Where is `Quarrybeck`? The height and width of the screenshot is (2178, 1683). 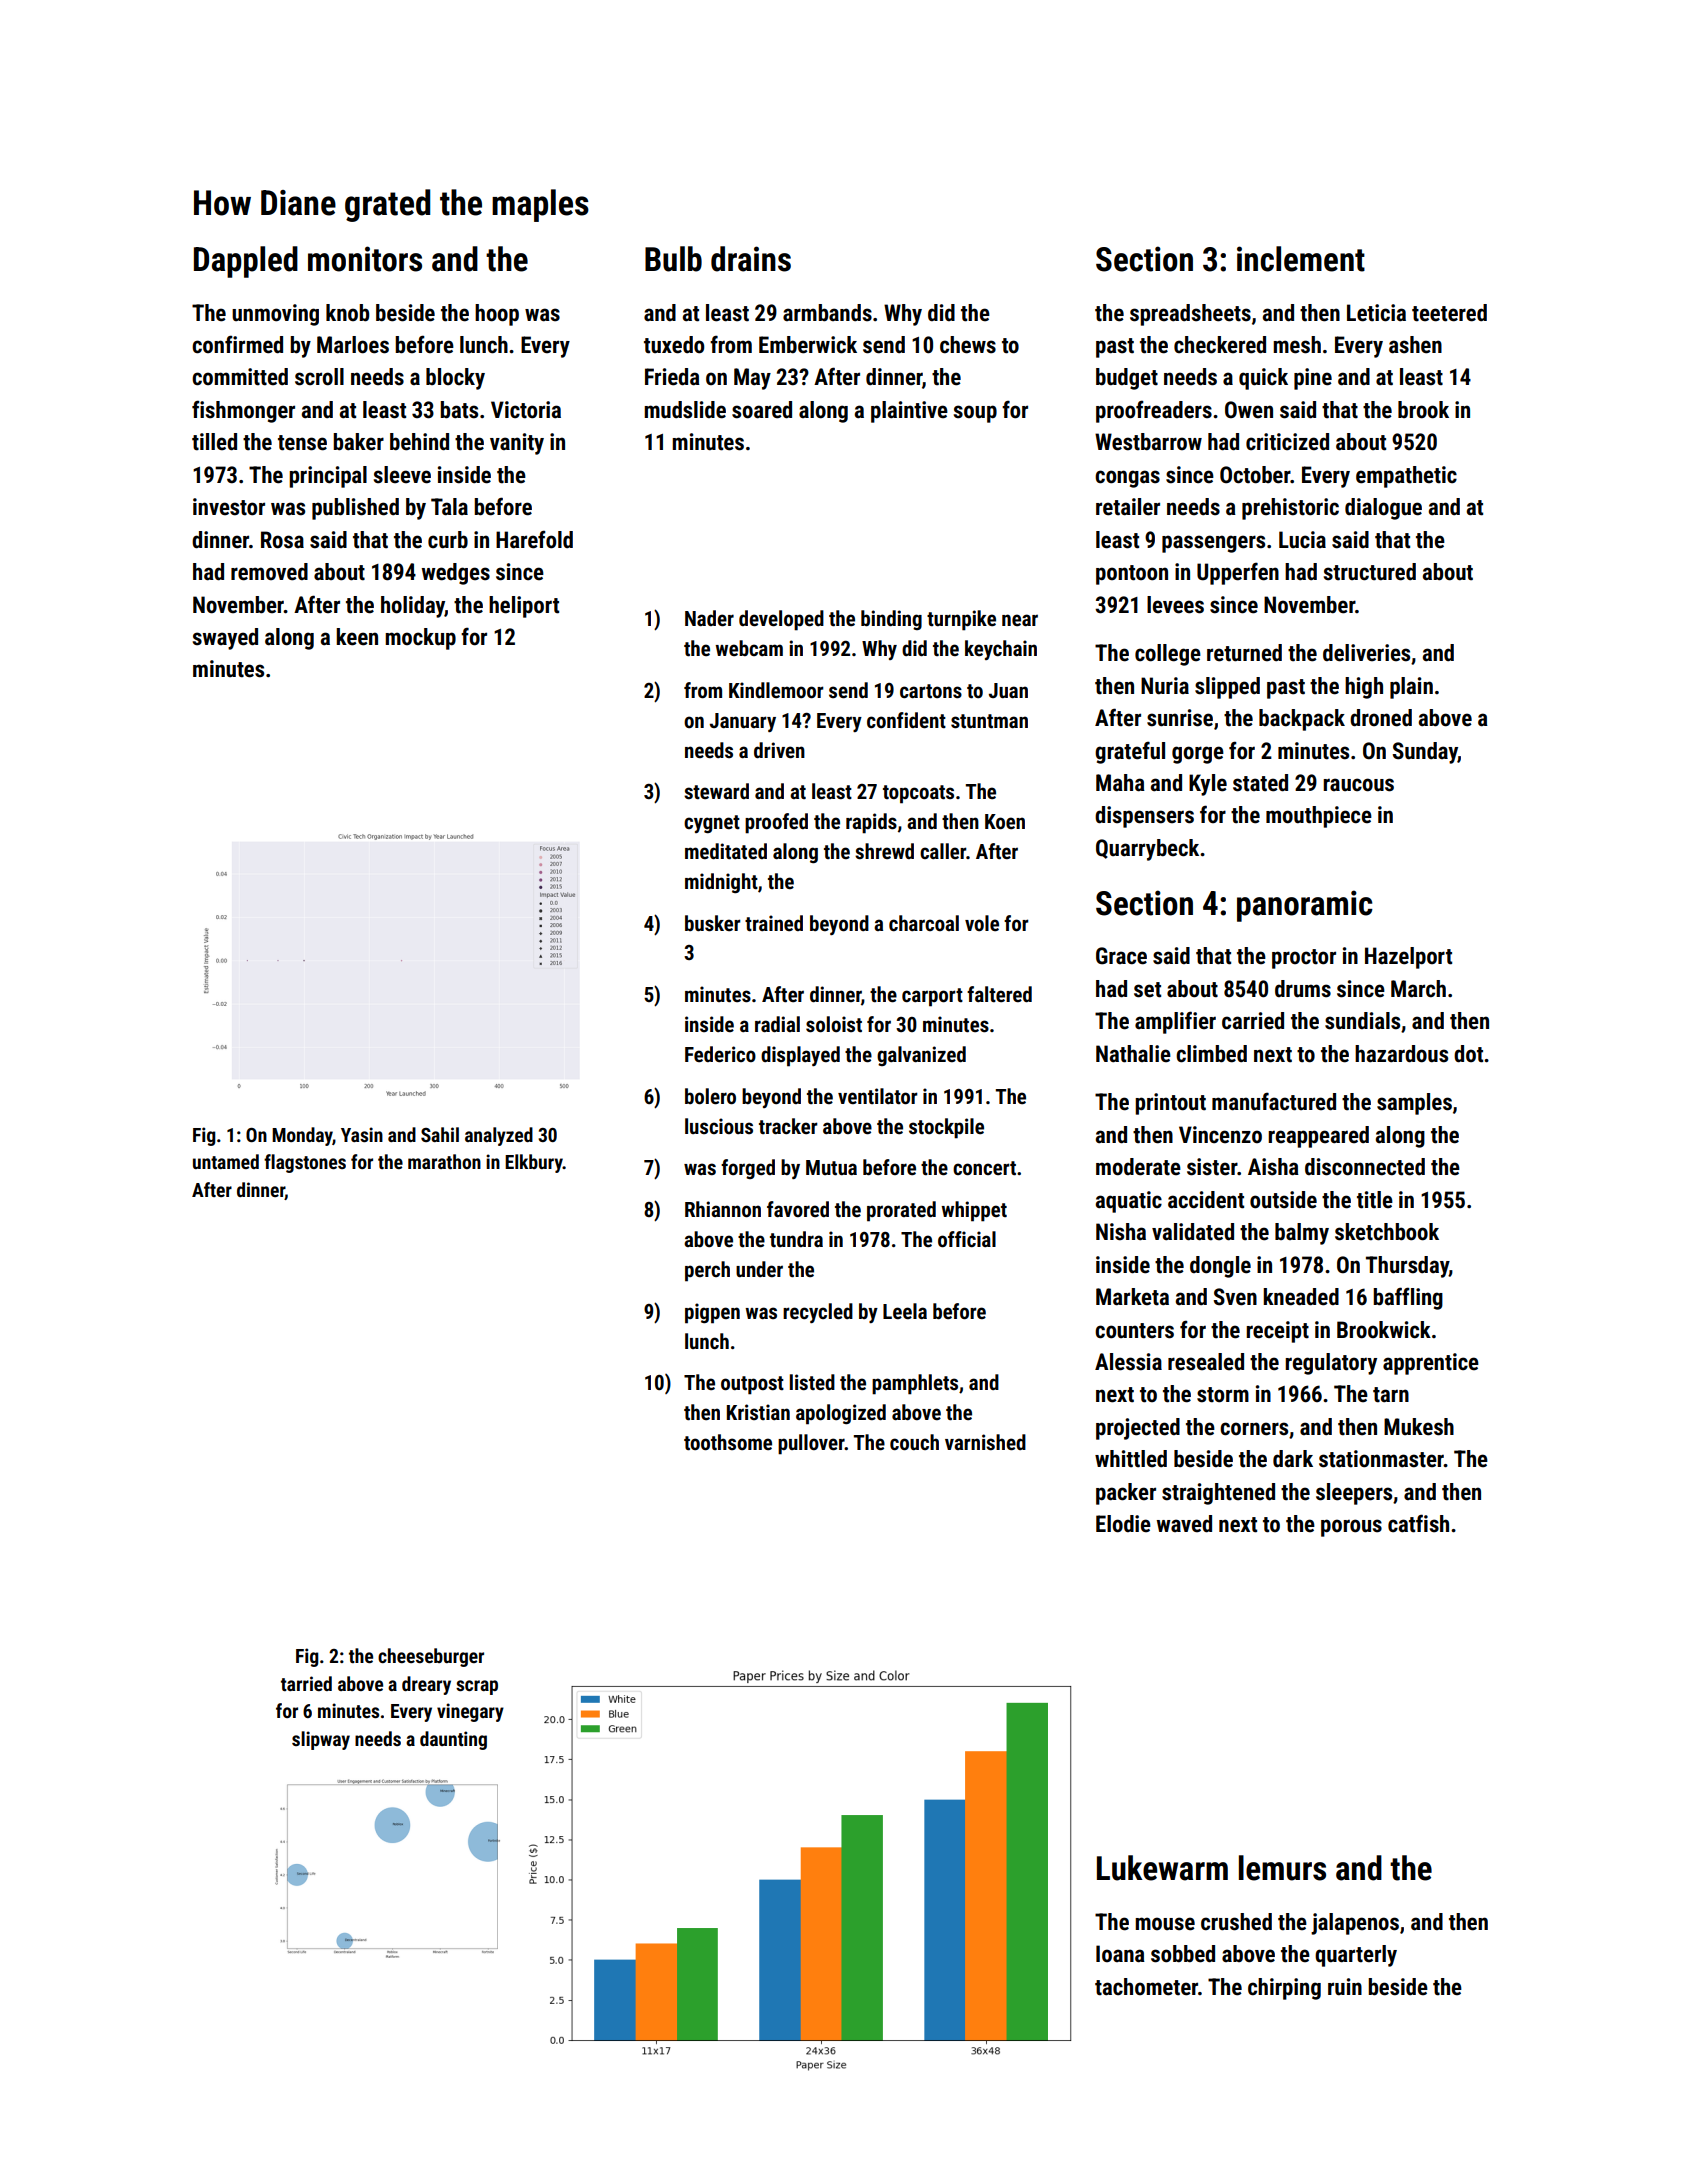
Quarrybeck is located at coordinates (1147, 850).
